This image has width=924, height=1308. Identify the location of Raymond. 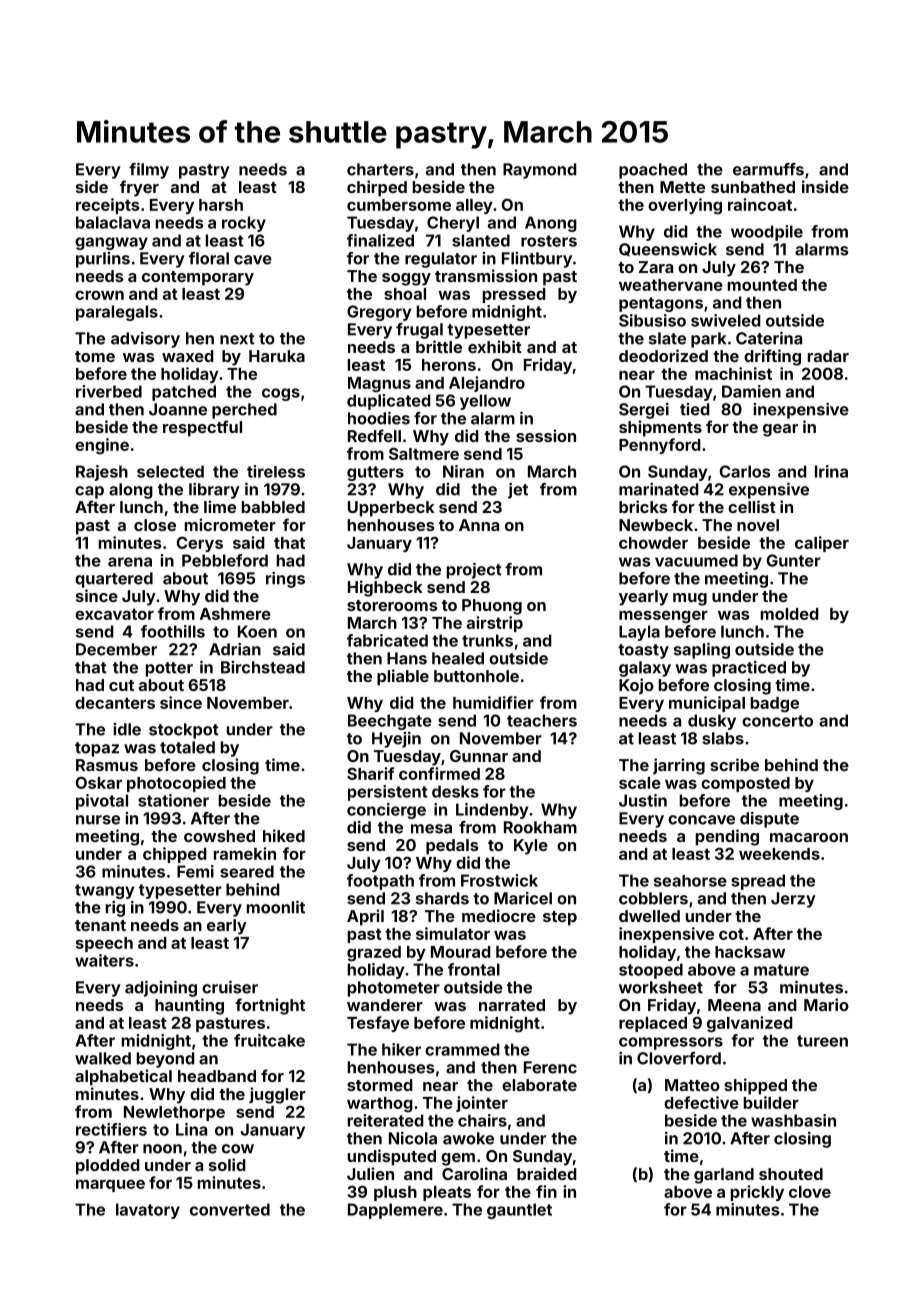
(540, 171).
